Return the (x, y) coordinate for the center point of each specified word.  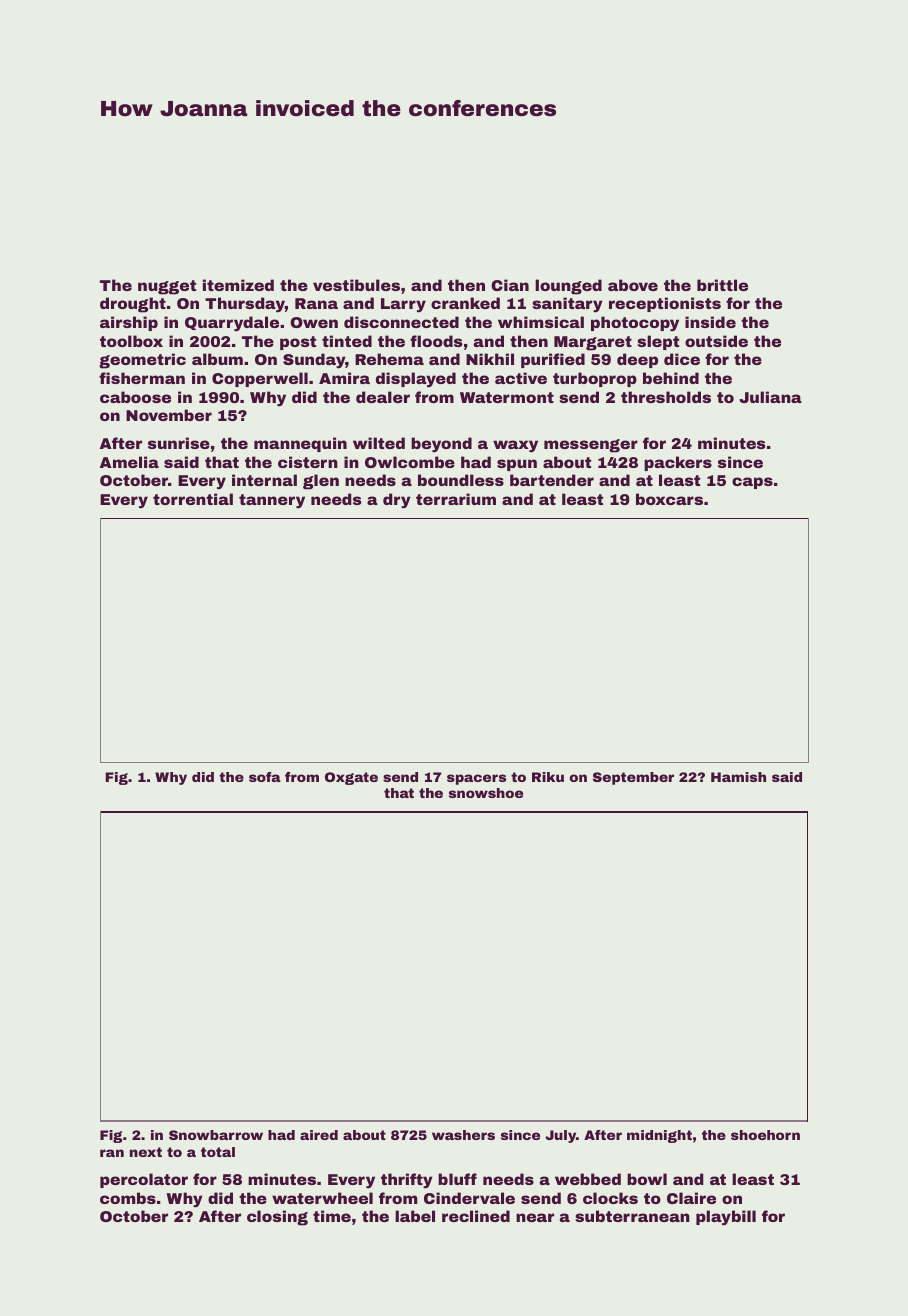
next (146, 1152)
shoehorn (765, 1135)
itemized (238, 285)
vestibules (356, 285)
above (633, 285)
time (332, 1216)
